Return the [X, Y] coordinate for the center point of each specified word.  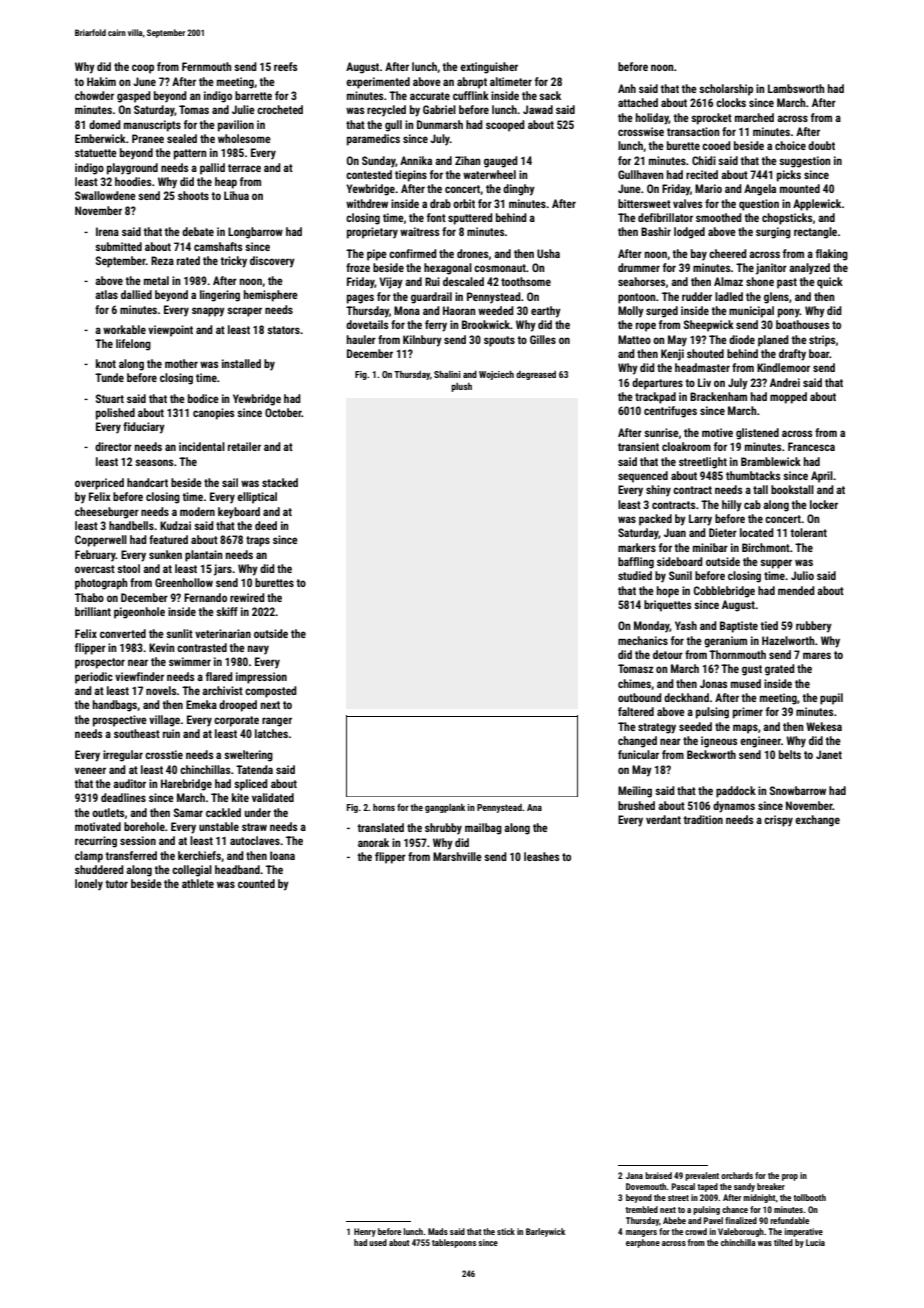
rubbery [814, 627]
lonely [89, 885]
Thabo [89, 597]
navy [258, 650]
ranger [277, 722]
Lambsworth [796, 88]
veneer [90, 770]
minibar [710, 547]
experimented [378, 83]
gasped [134, 97]
